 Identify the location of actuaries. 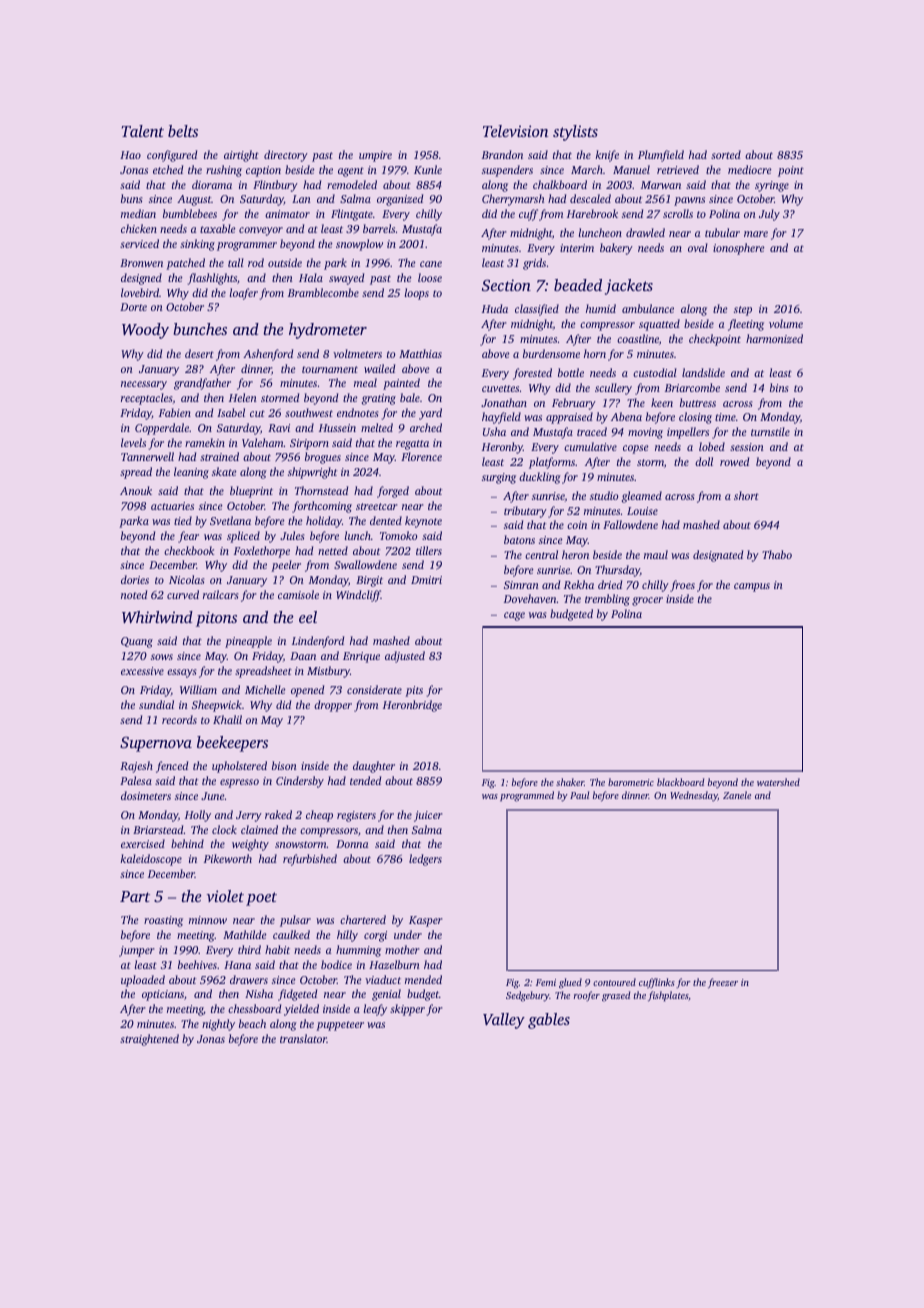
(172, 506).
